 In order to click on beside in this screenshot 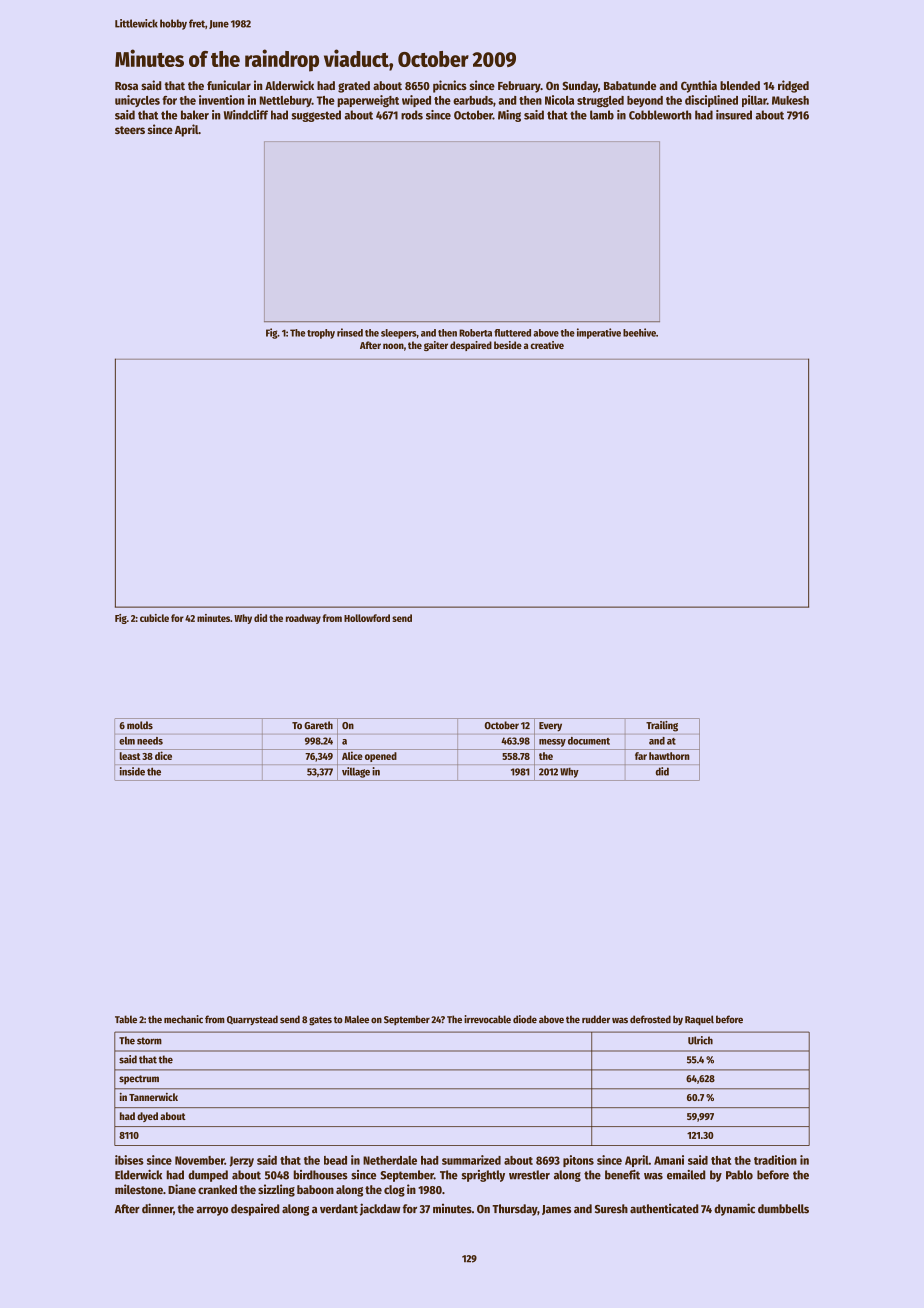, I will do `click(508, 345)`.
